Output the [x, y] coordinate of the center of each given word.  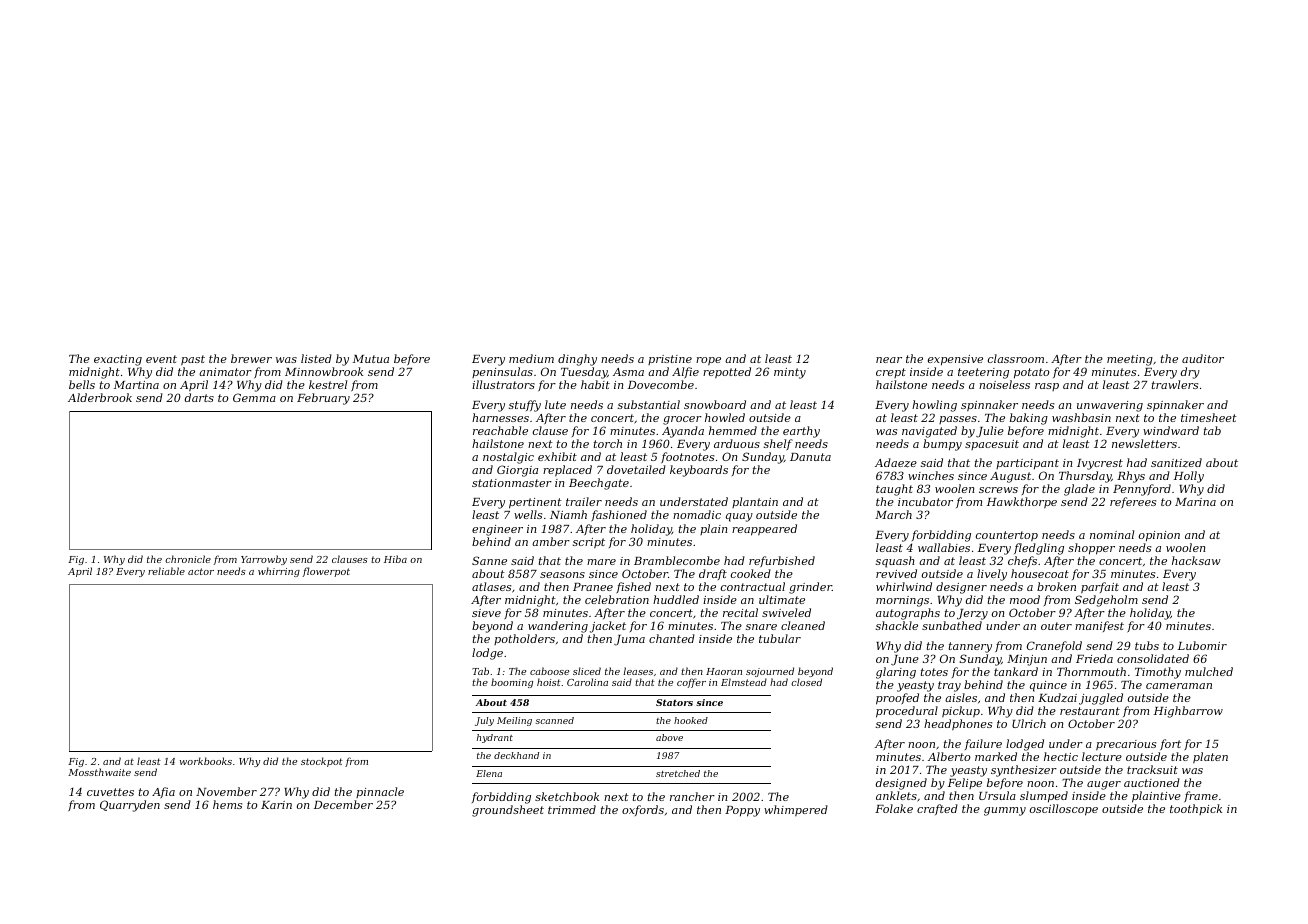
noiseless [1004, 384]
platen [1210, 757]
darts [199, 397]
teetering [983, 373]
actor [201, 571]
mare [601, 562]
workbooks [206, 761]
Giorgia [517, 471]
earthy [801, 432]
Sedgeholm [1106, 601]
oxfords [643, 810]
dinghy [577, 360]
